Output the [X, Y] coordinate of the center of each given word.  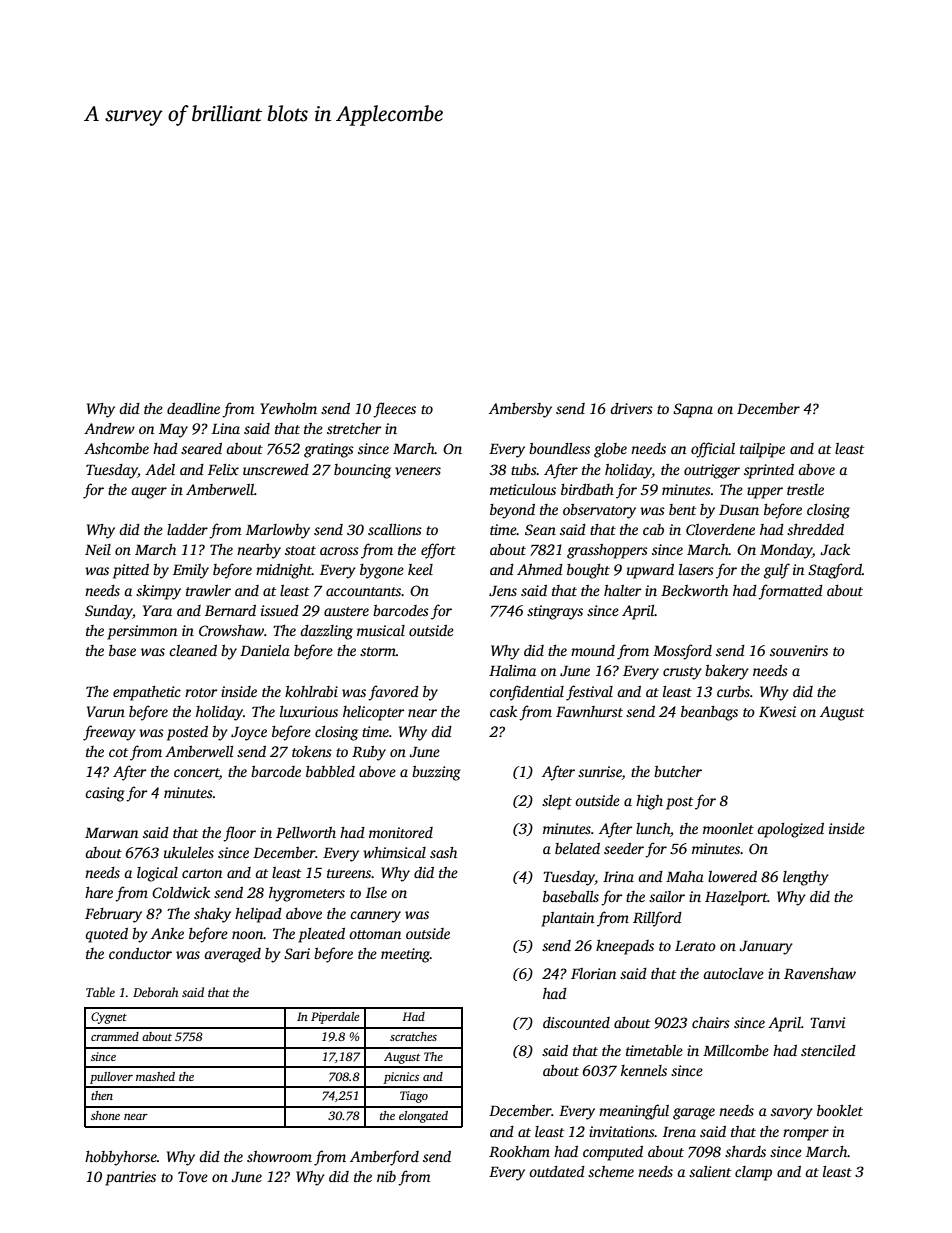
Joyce [249, 734]
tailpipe [762, 450]
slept [557, 802]
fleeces [394, 410]
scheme [611, 1171]
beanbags [709, 713]
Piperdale [335, 1018]
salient [710, 1171]
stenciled [828, 1050]
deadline [193, 408]
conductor [140, 953]
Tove [193, 1177]
